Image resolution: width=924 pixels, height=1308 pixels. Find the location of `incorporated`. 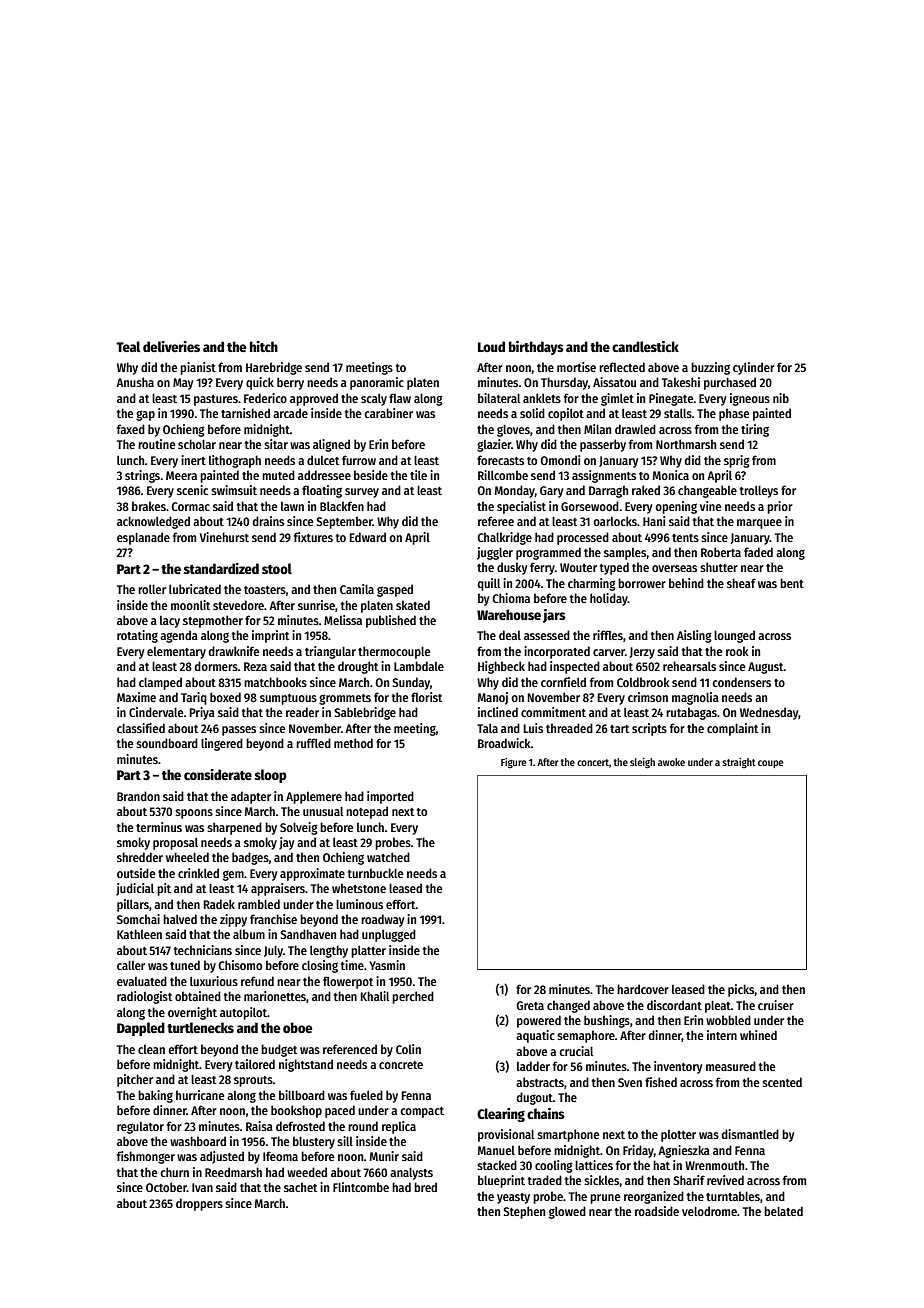

incorporated is located at coordinates (557, 652).
